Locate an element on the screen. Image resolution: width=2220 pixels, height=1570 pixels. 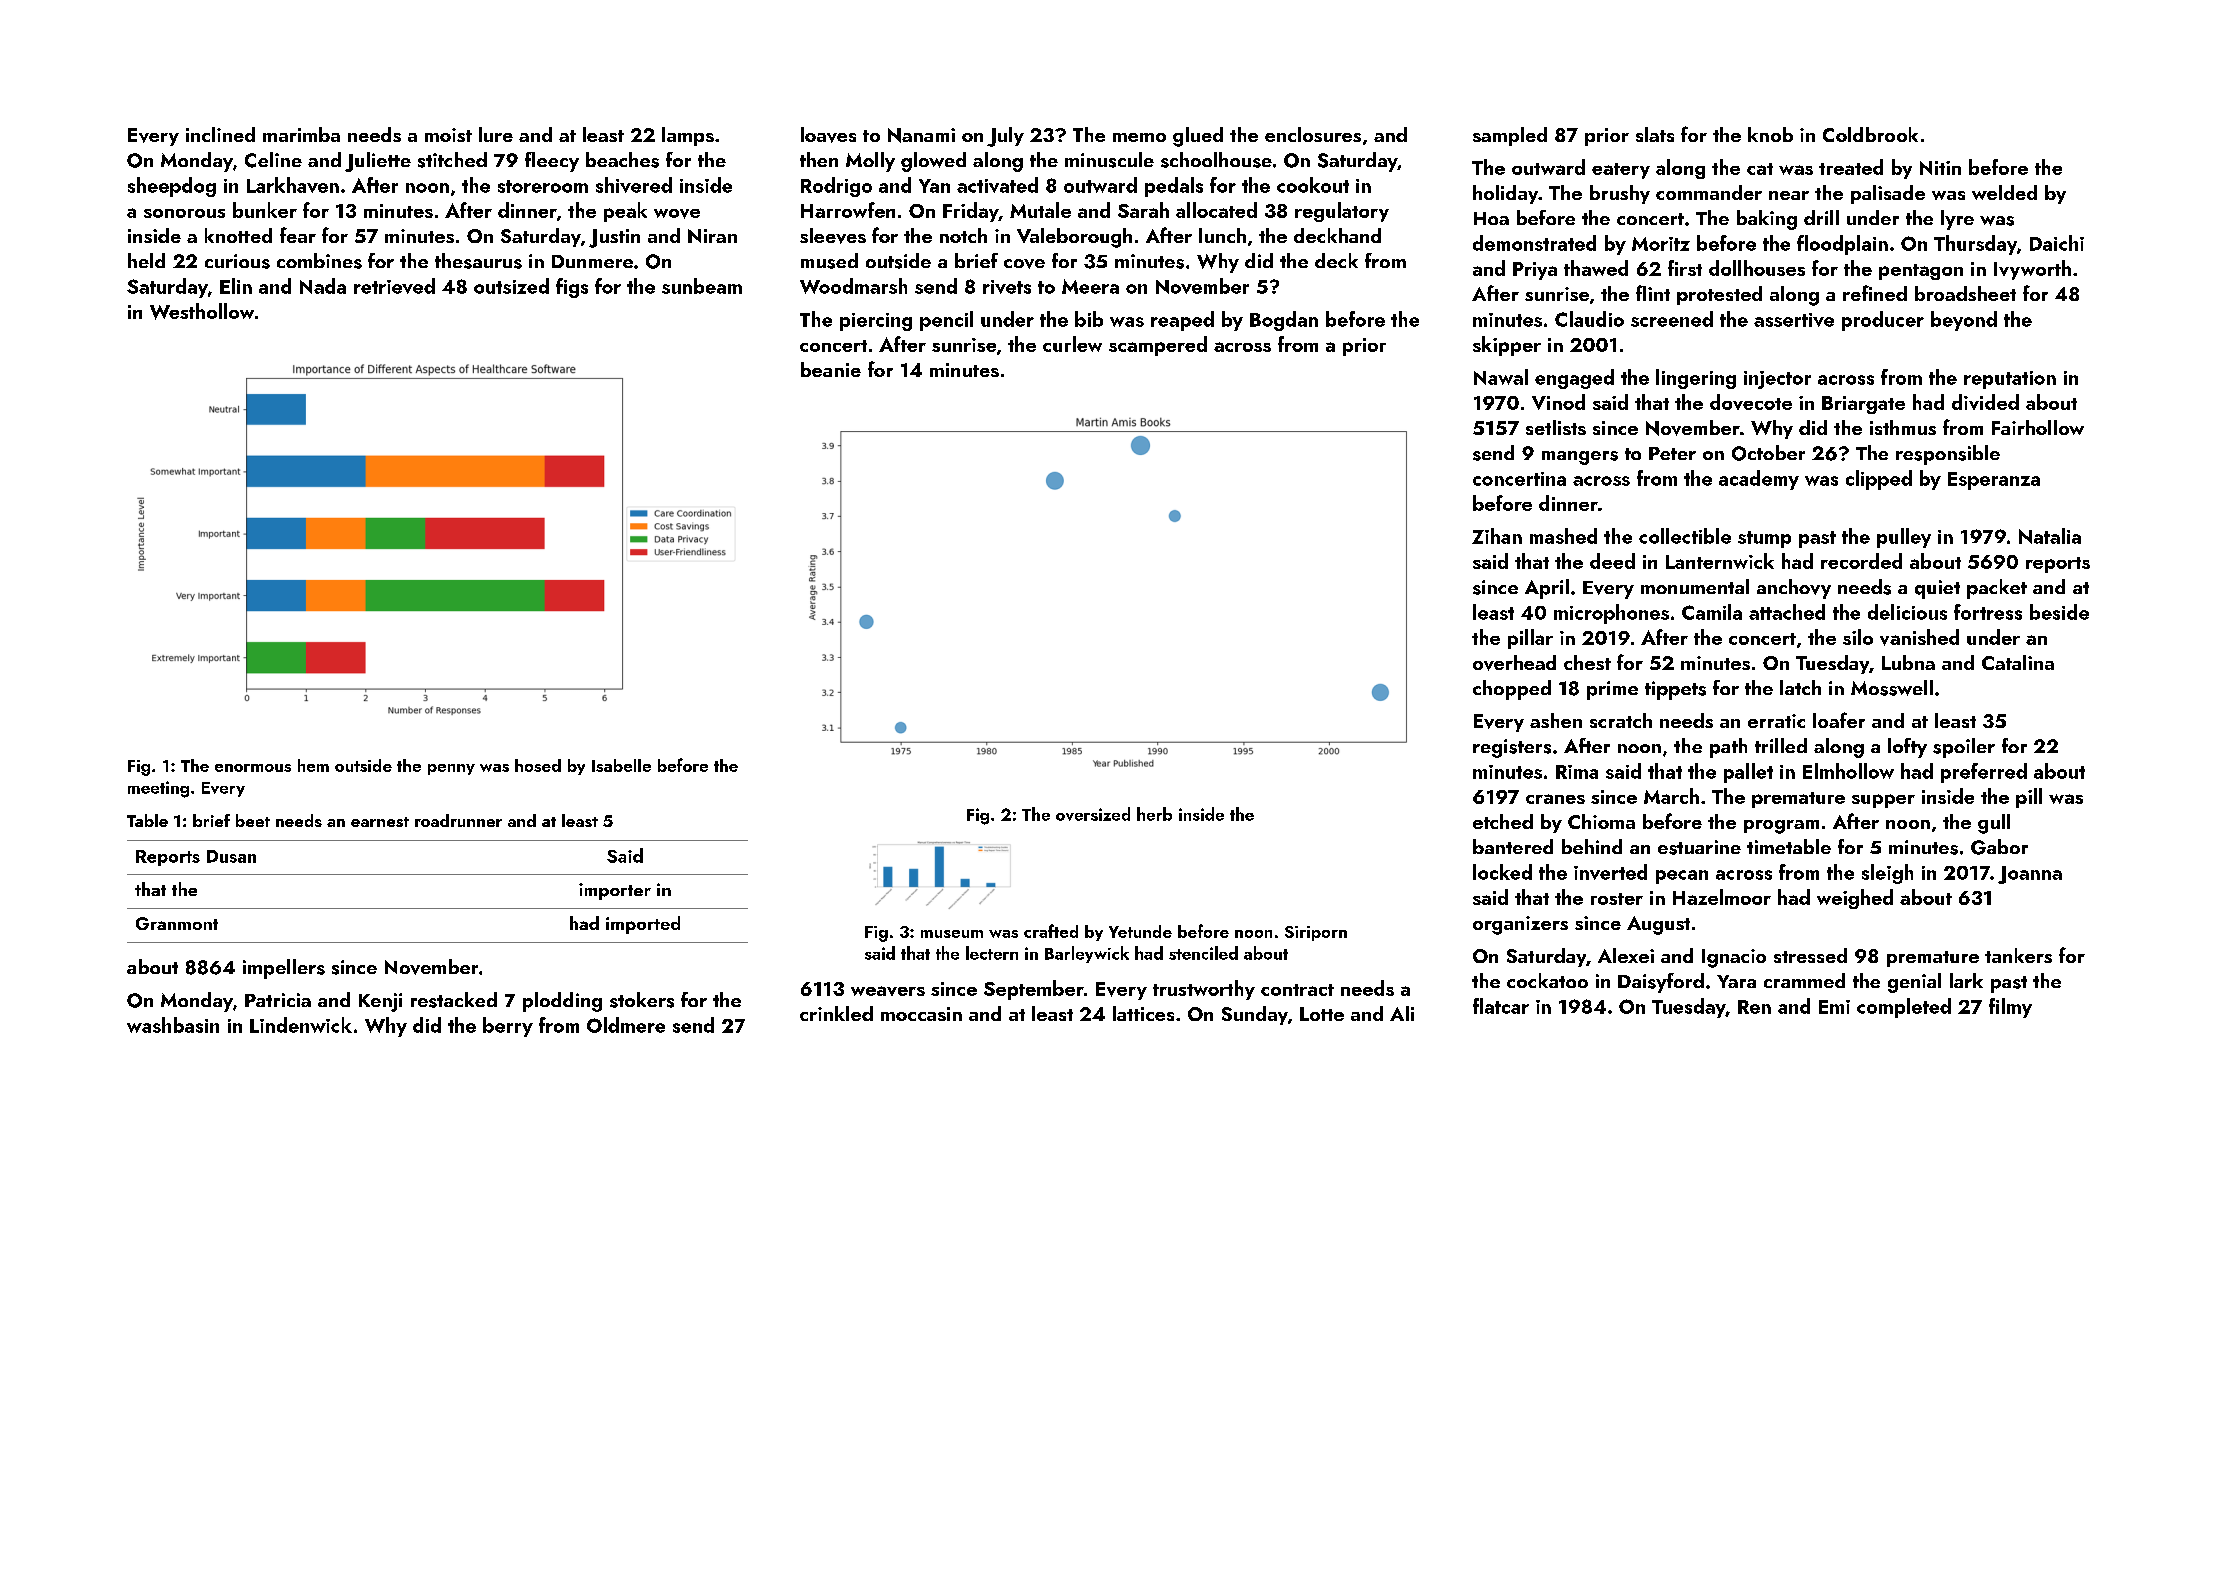
cookout is located at coordinates (1313, 185).
